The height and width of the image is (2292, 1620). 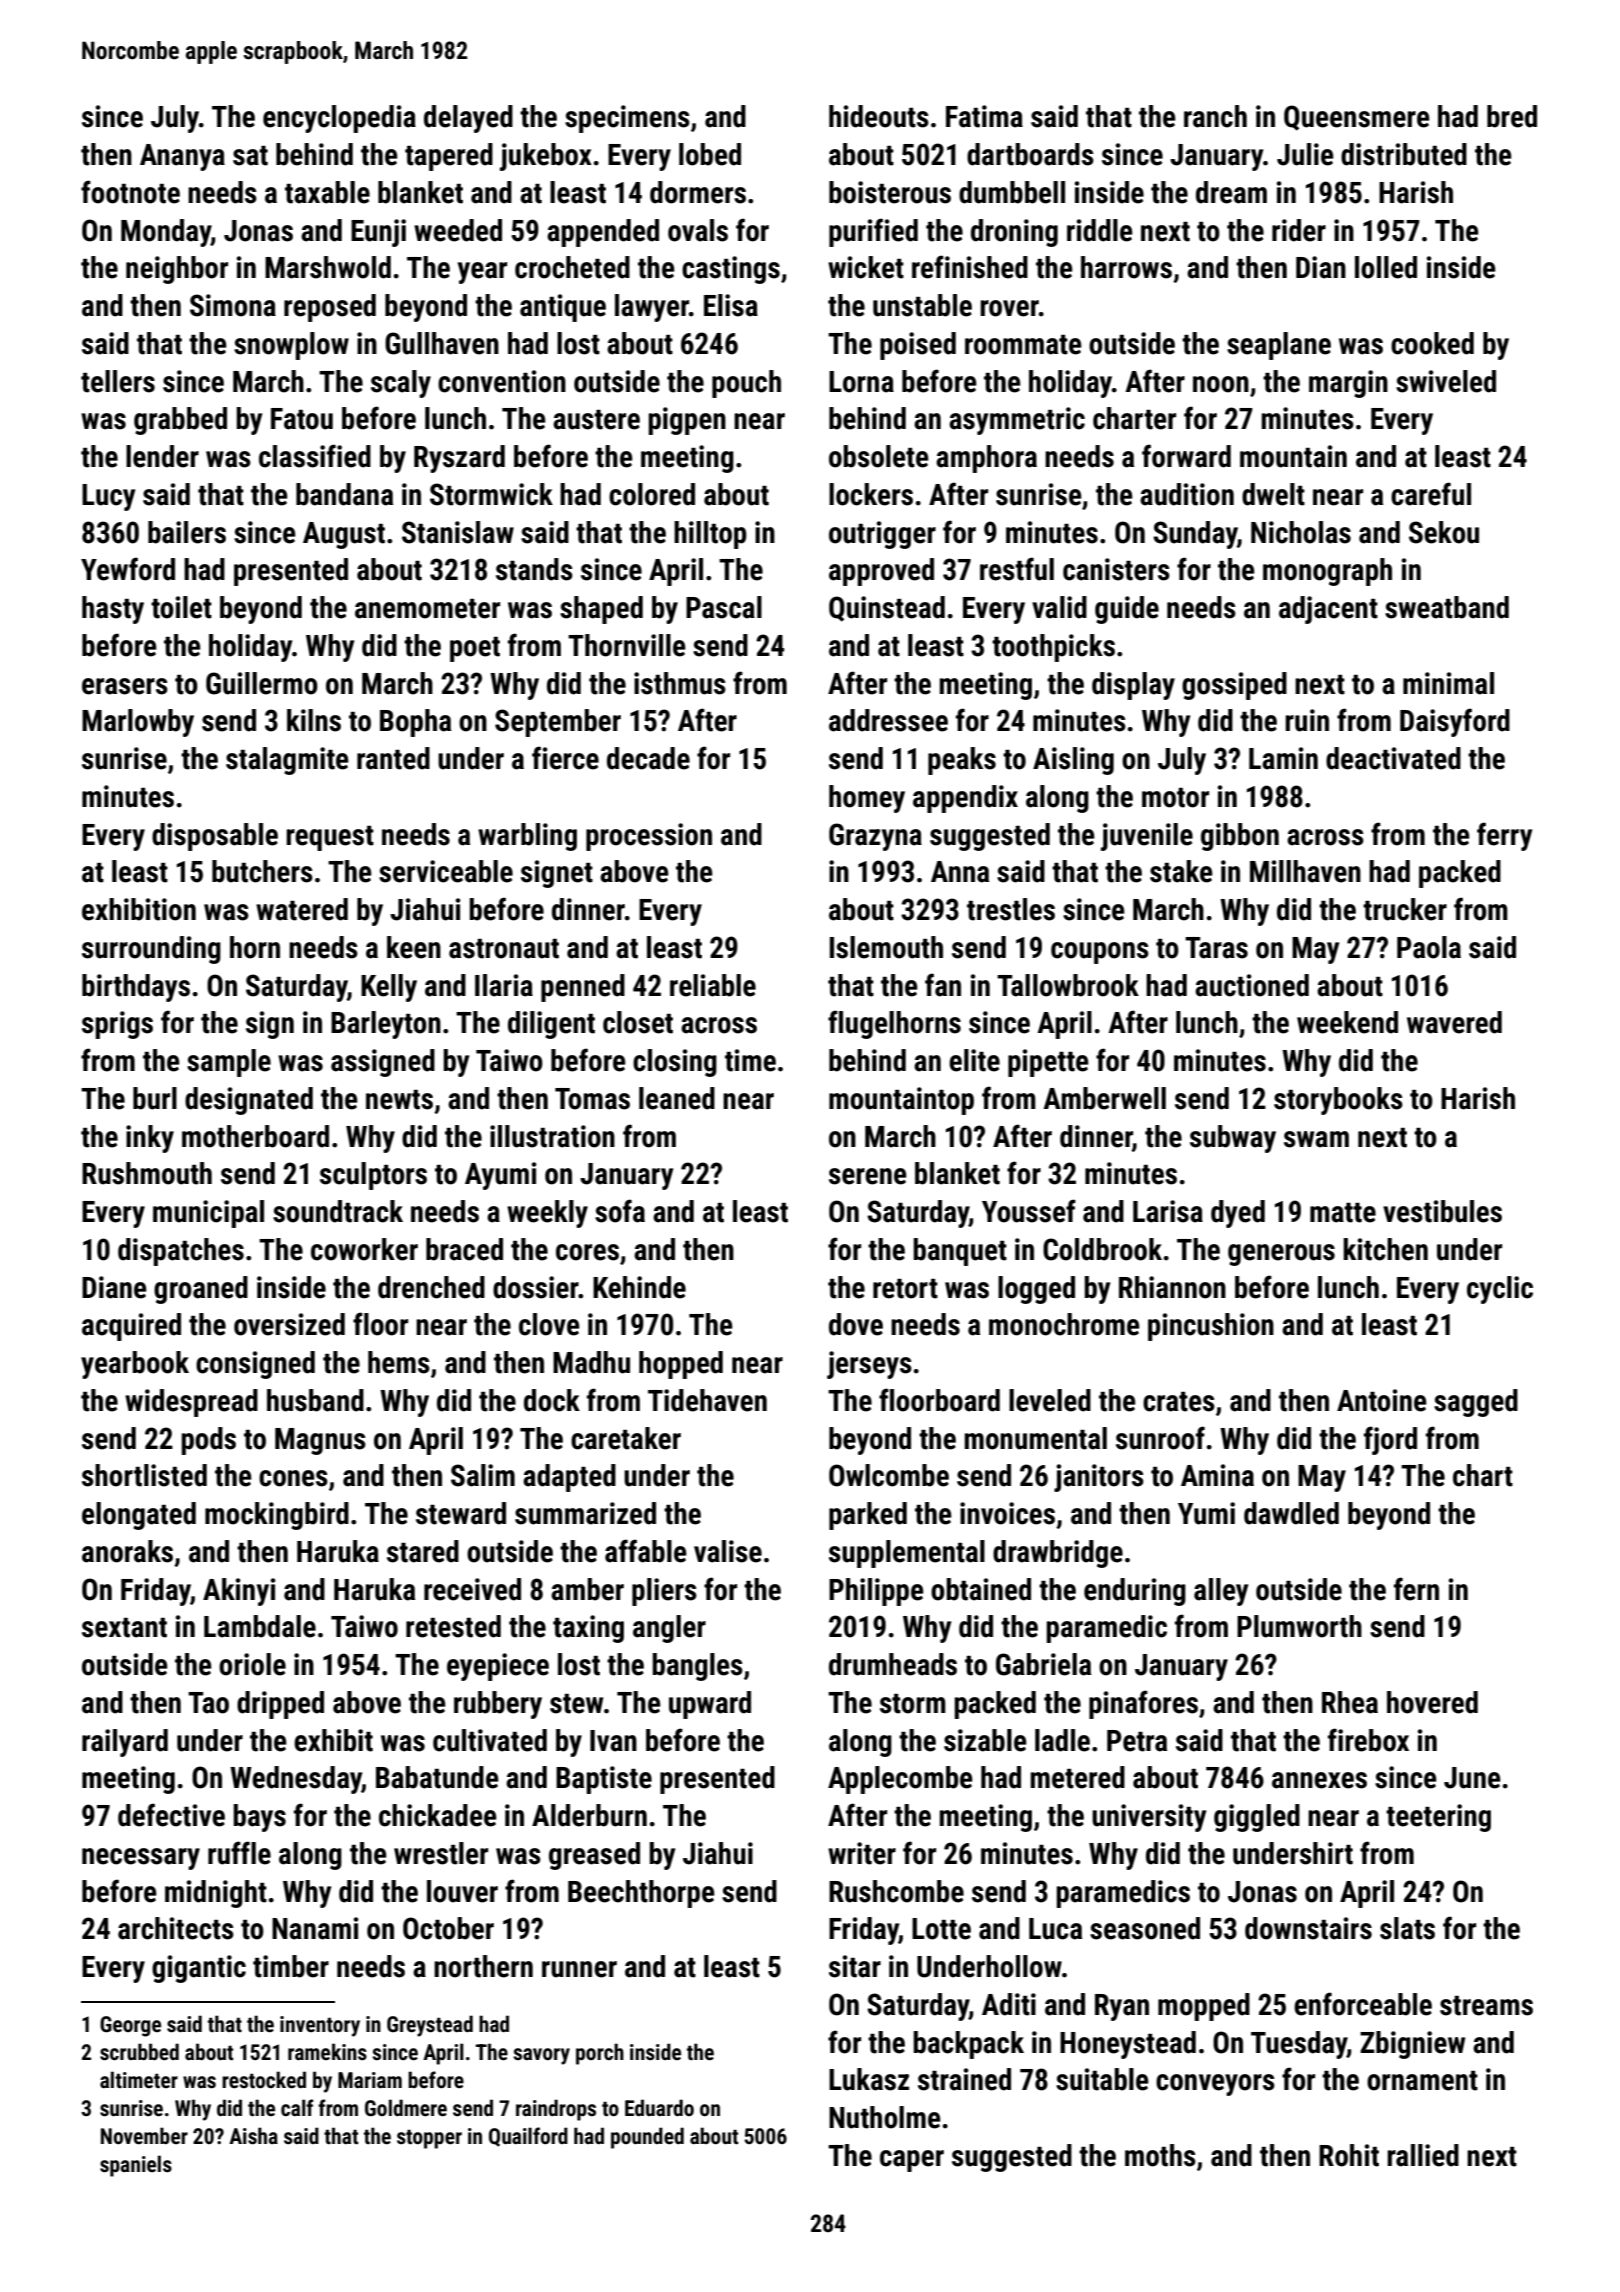 What do you see at coordinates (1328, 610) in the image?
I see `adjacent` at bounding box center [1328, 610].
